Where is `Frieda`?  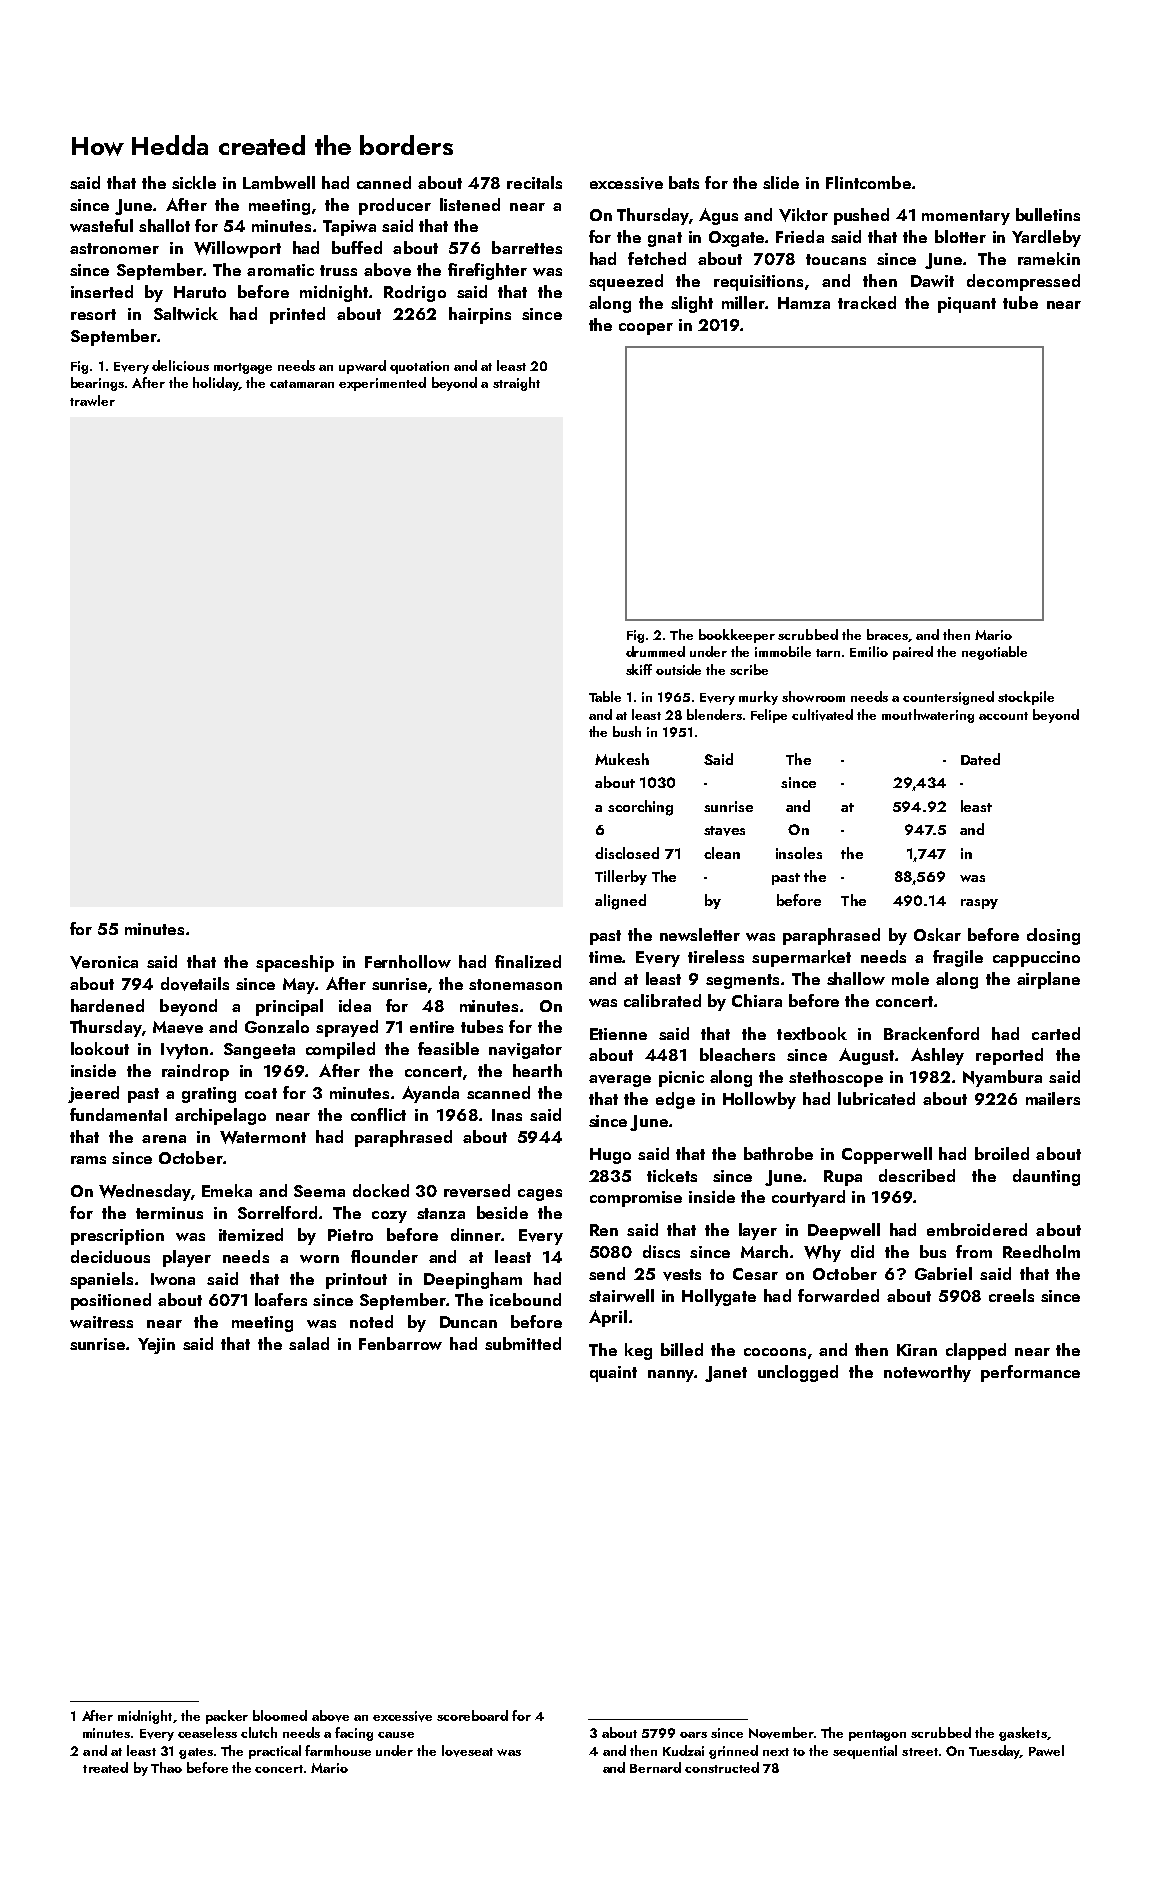 Frieda is located at coordinates (800, 236).
